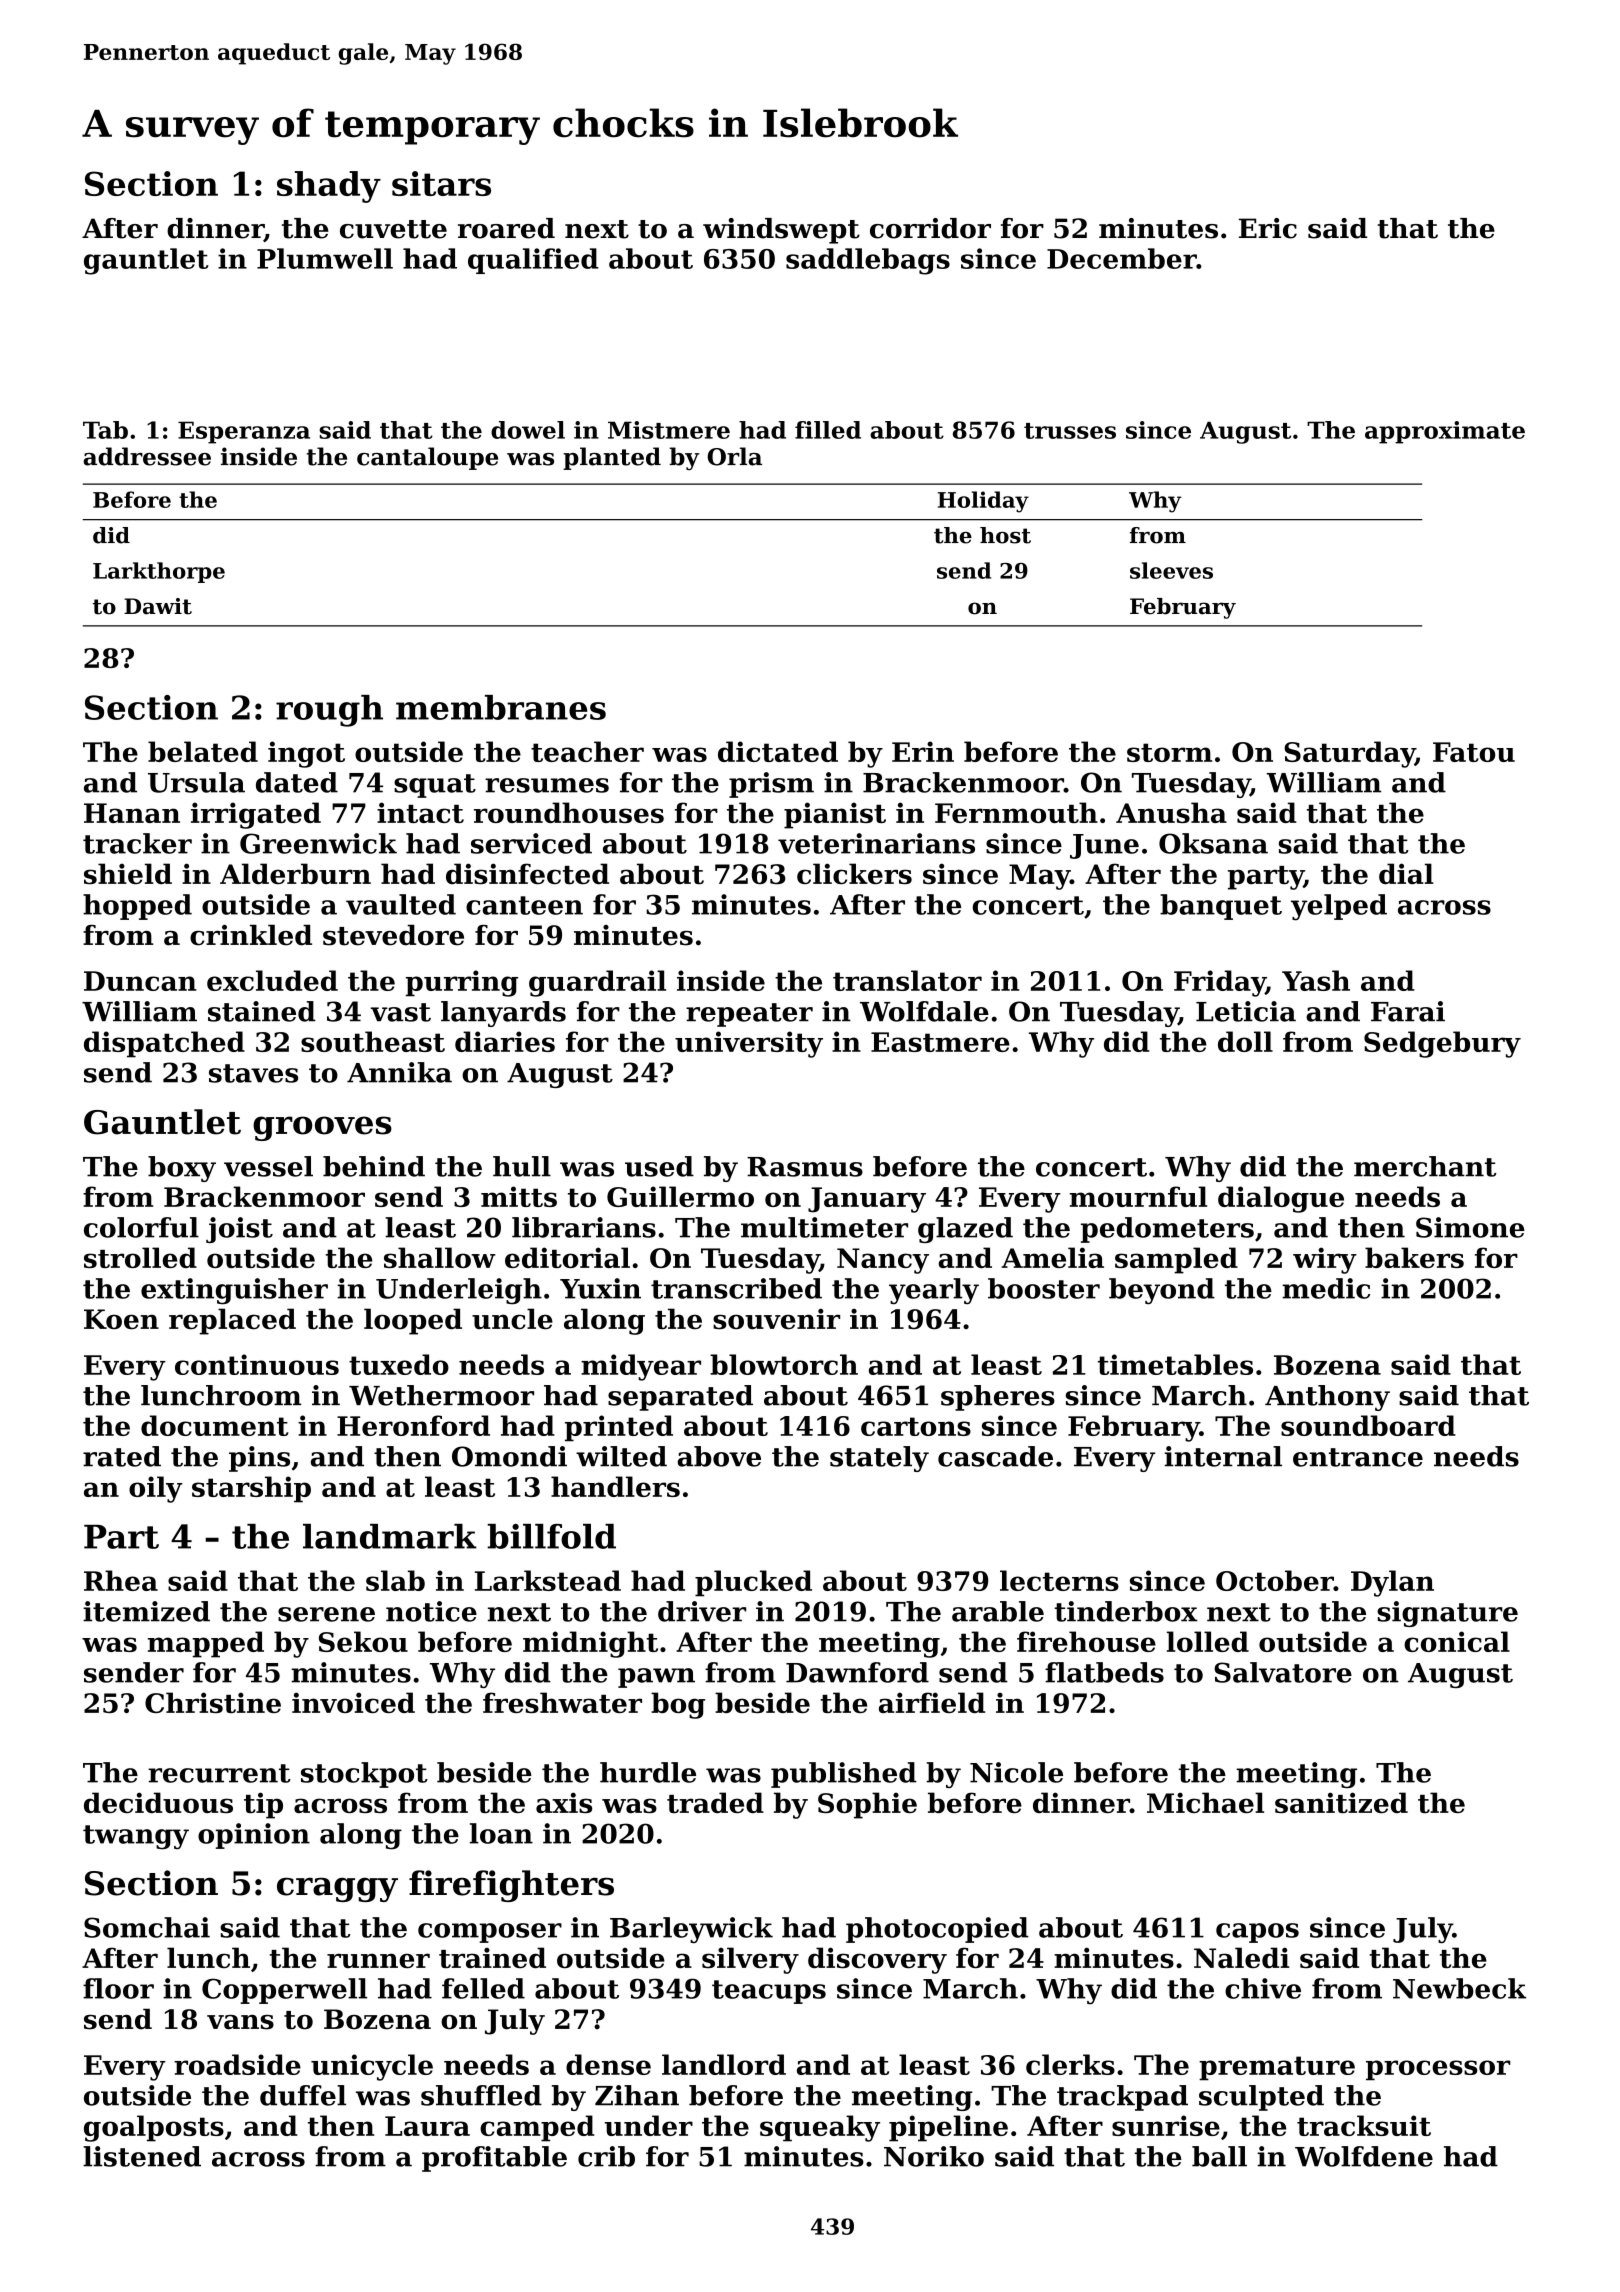 Image resolution: width=1620 pixels, height=2292 pixels. Describe the element at coordinates (750, 1960) in the image. I see `silvery` at that location.
